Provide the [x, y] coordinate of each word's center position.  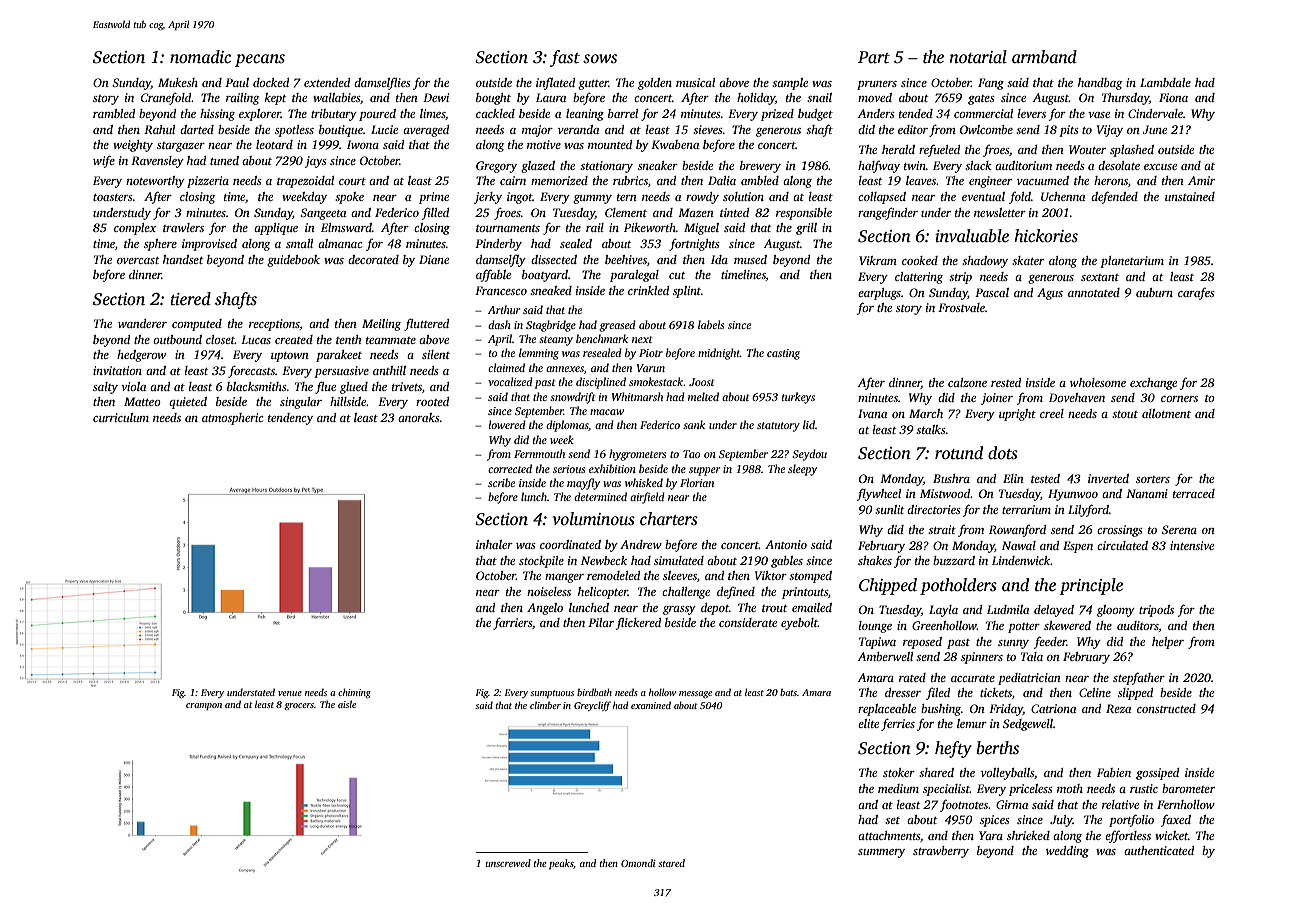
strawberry [941, 852]
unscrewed [508, 863]
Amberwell [885, 656]
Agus [1050, 294]
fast [565, 58]
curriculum [121, 417]
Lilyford [1088, 510]
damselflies [382, 83]
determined [600, 496]
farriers [512, 623]
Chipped [888, 586]
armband [1044, 57]
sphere [160, 245]
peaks [561, 864]
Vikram [878, 260]
